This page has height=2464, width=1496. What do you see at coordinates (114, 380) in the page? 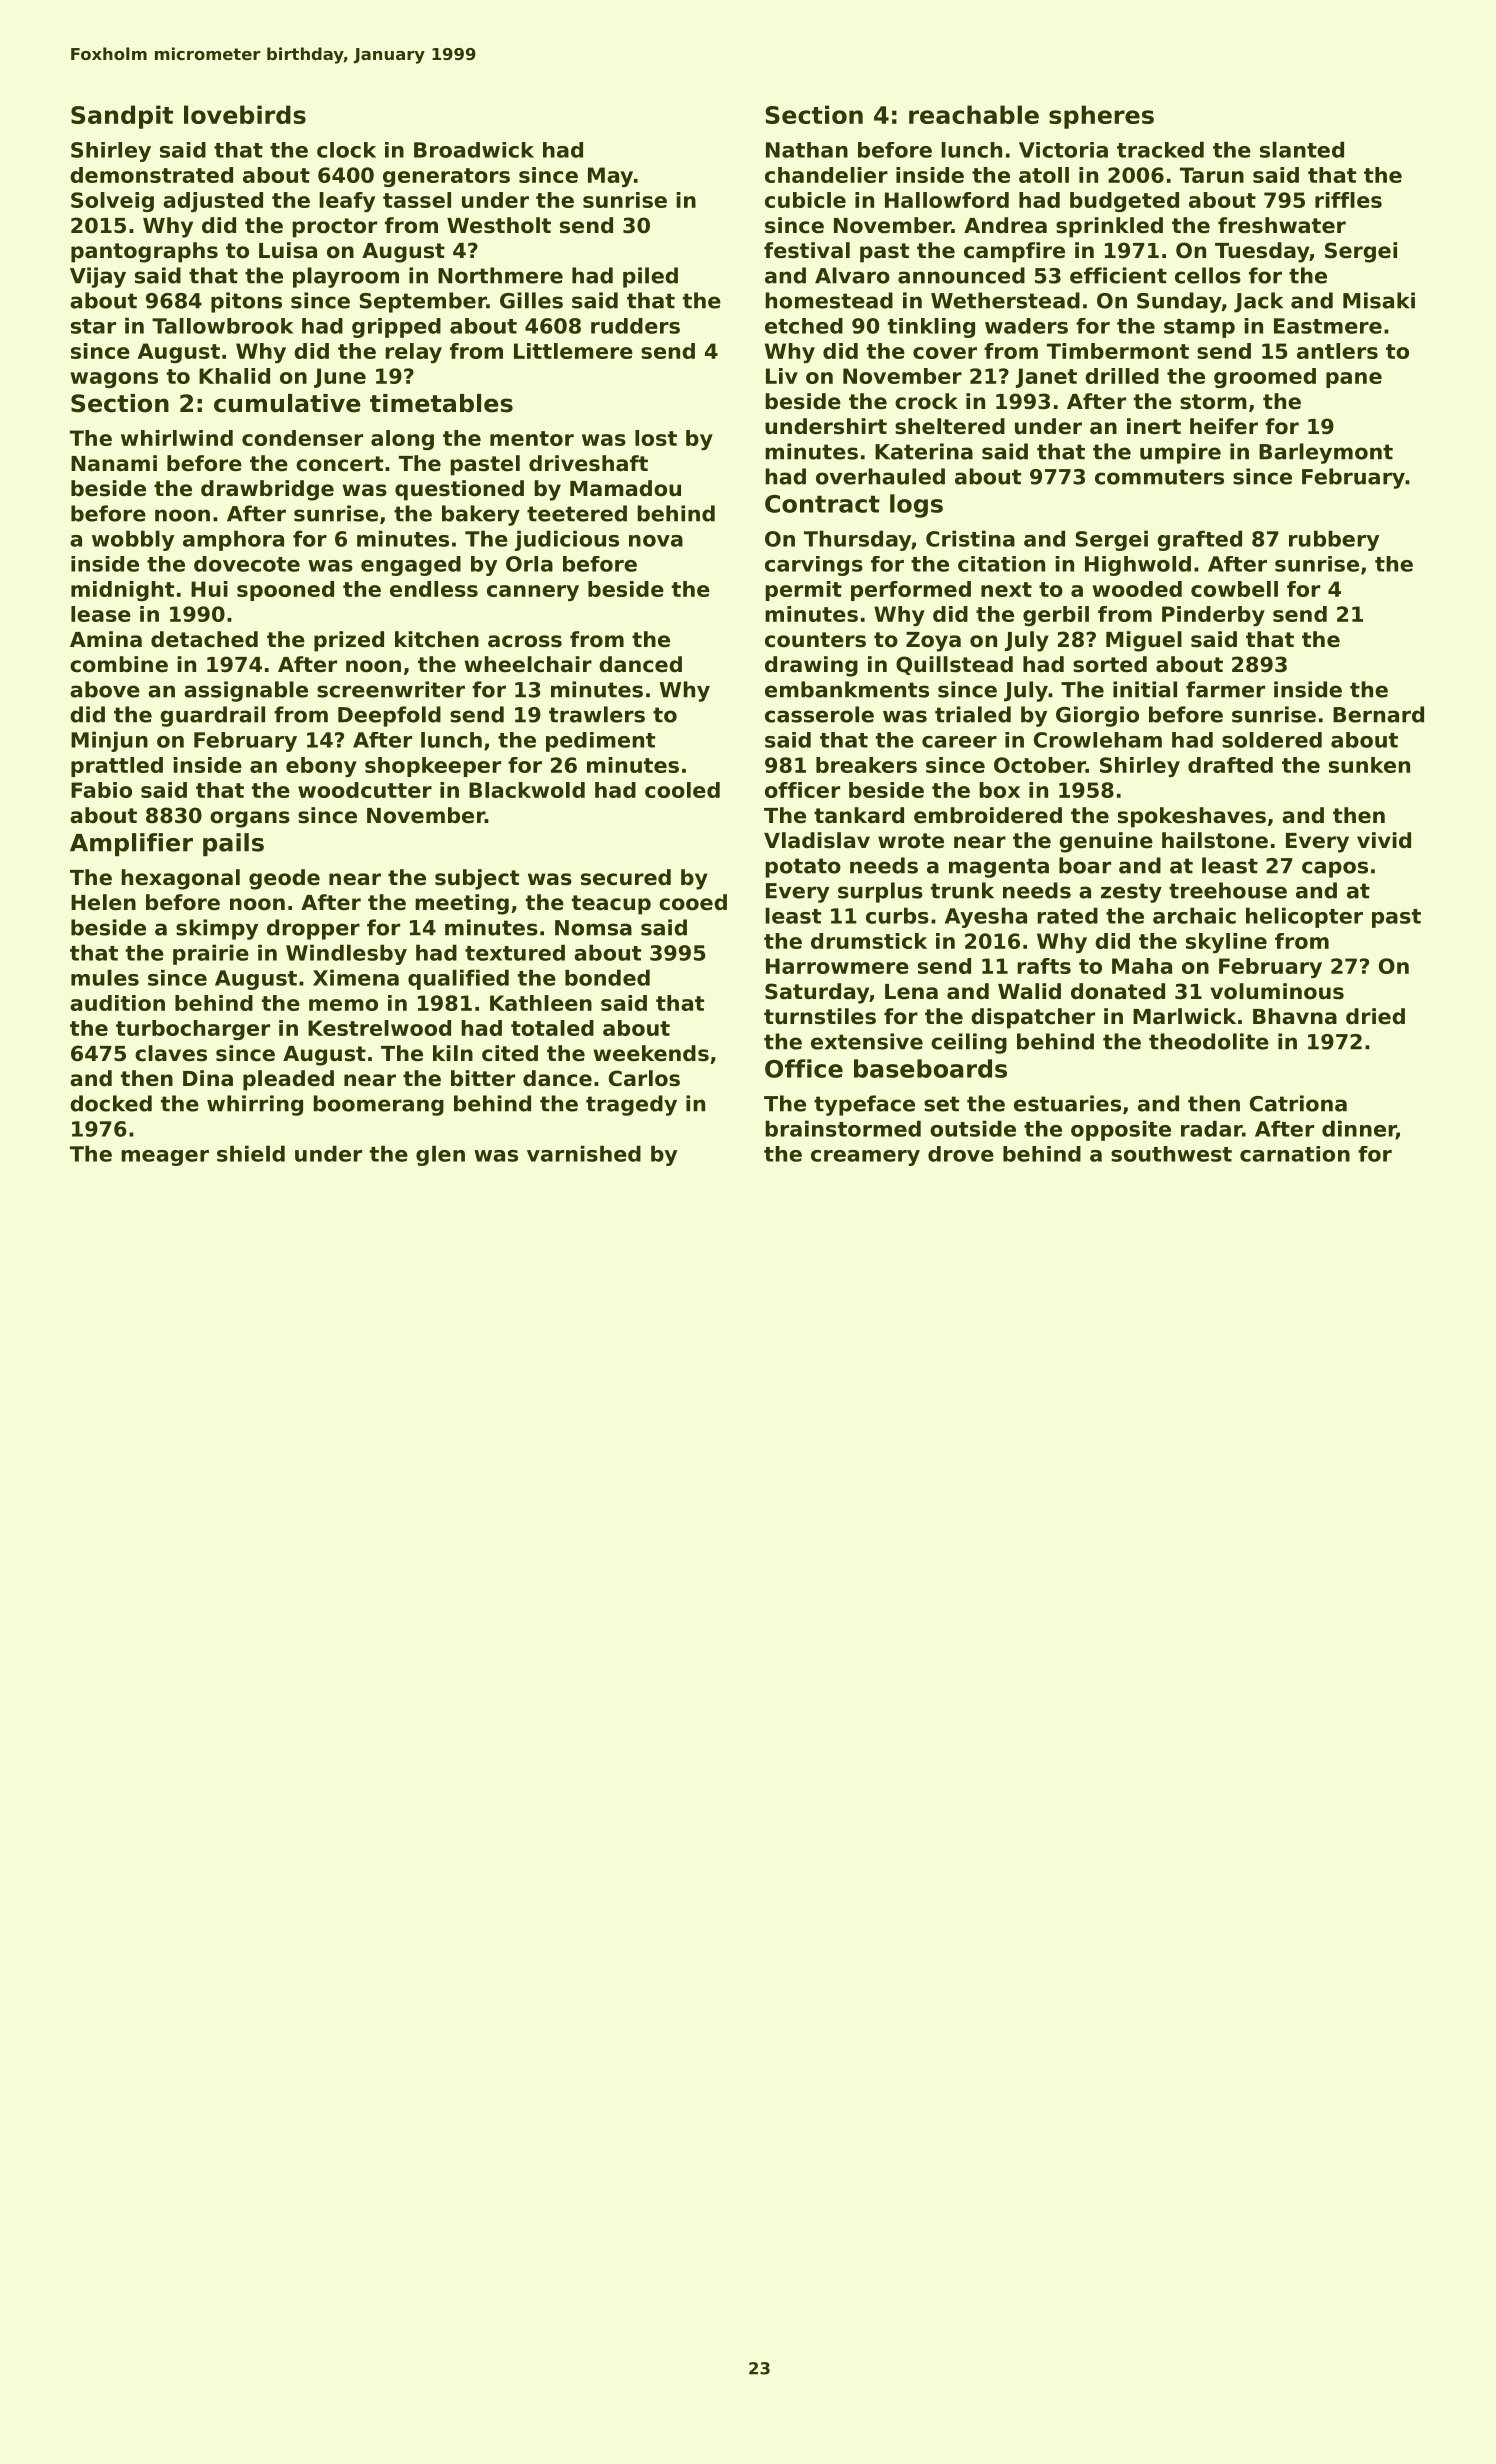
I see `wagons` at bounding box center [114, 380].
